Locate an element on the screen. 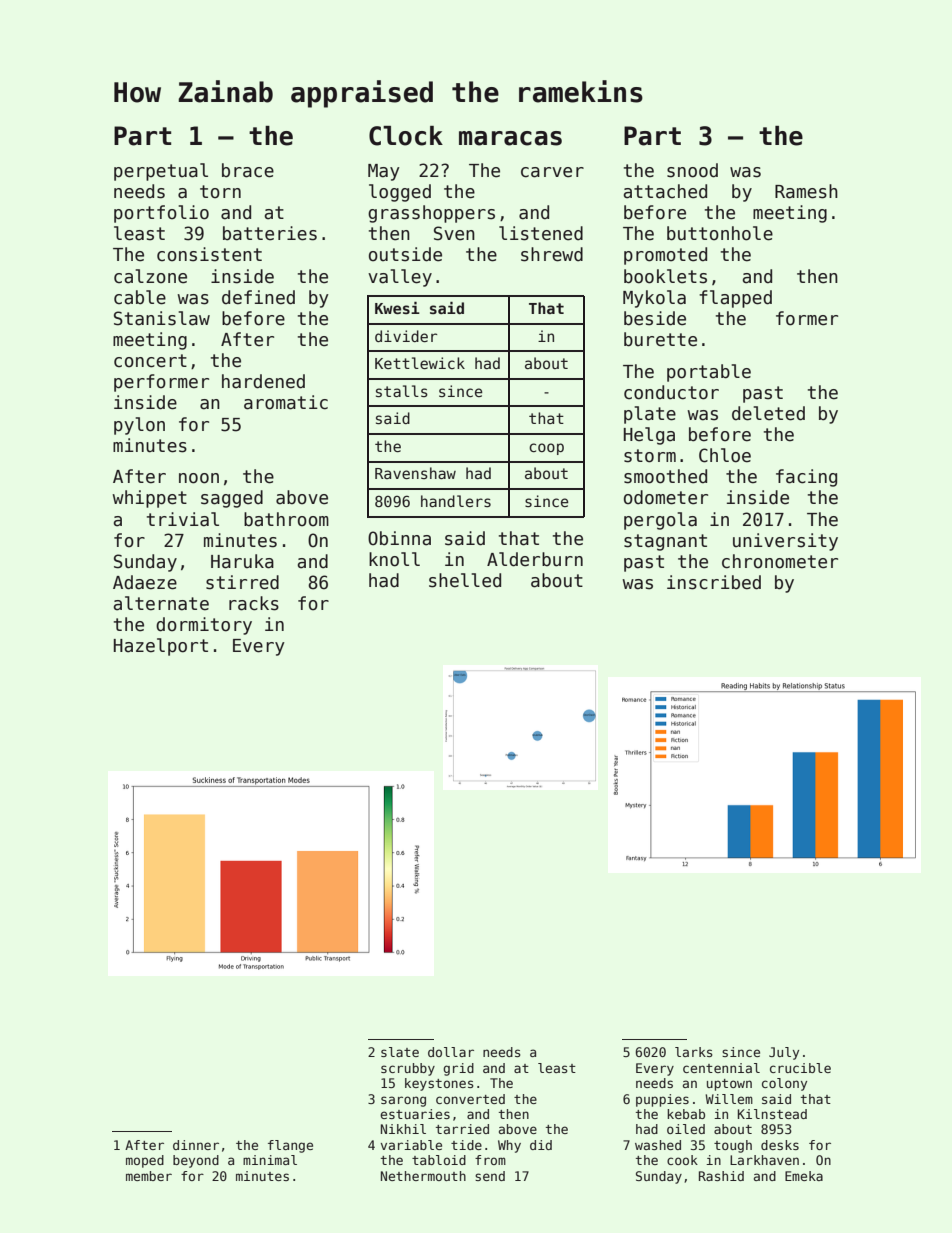 The height and width of the screenshot is (1233, 952). flapped is located at coordinates (735, 299).
